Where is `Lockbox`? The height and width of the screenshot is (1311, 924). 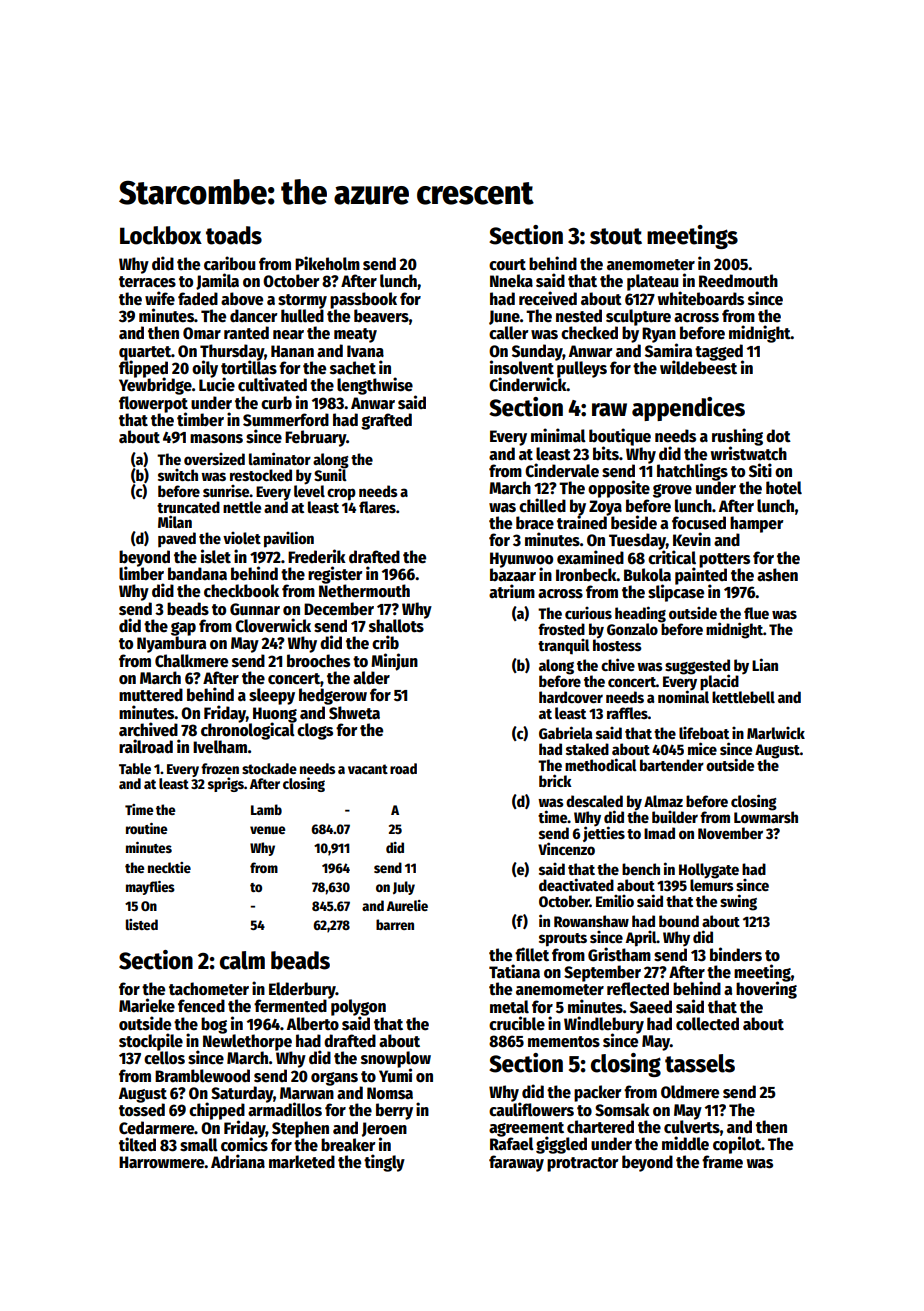 Lockbox is located at coordinates (161, 235).
